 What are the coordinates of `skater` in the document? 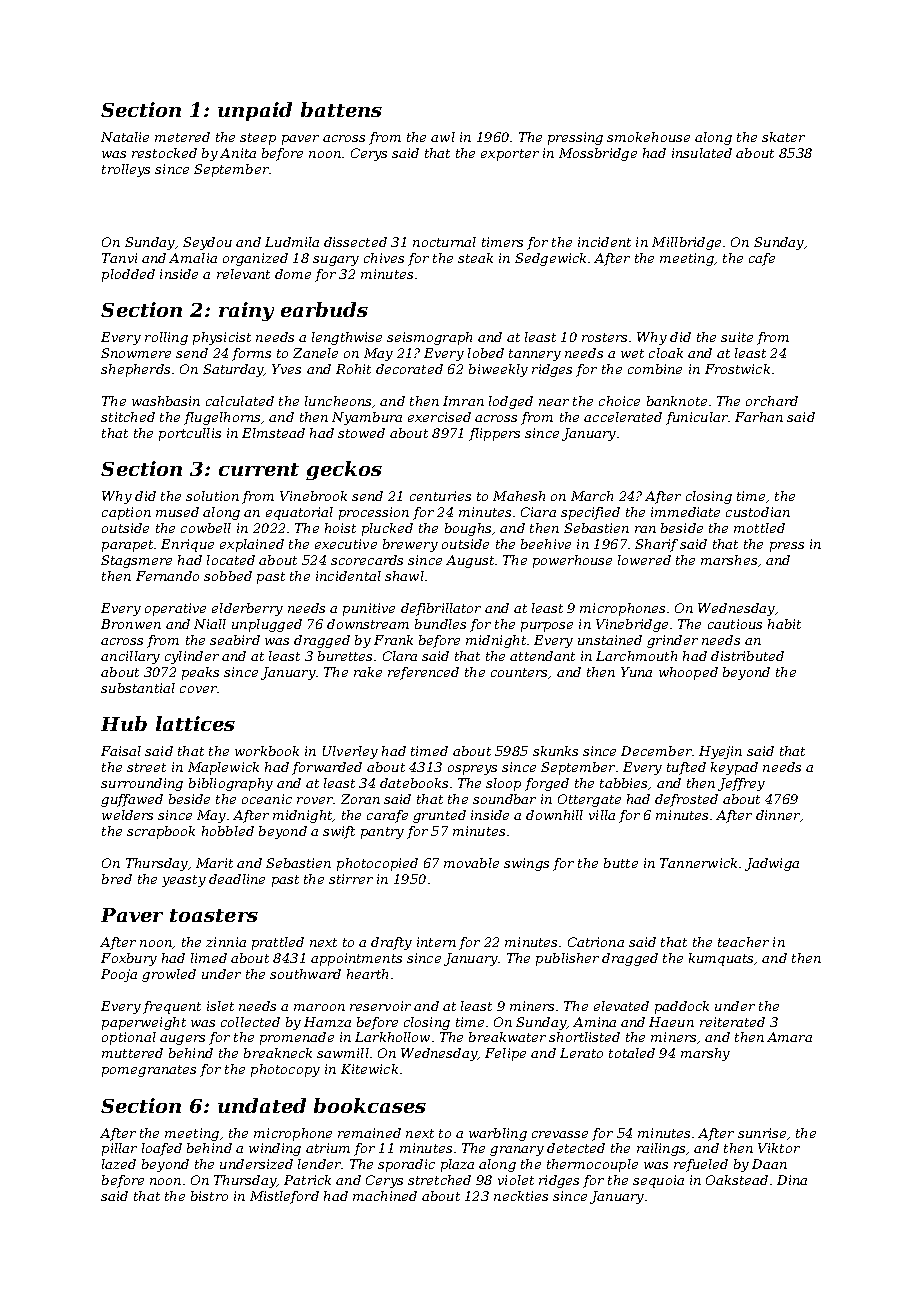 It's located at (783, 137).
